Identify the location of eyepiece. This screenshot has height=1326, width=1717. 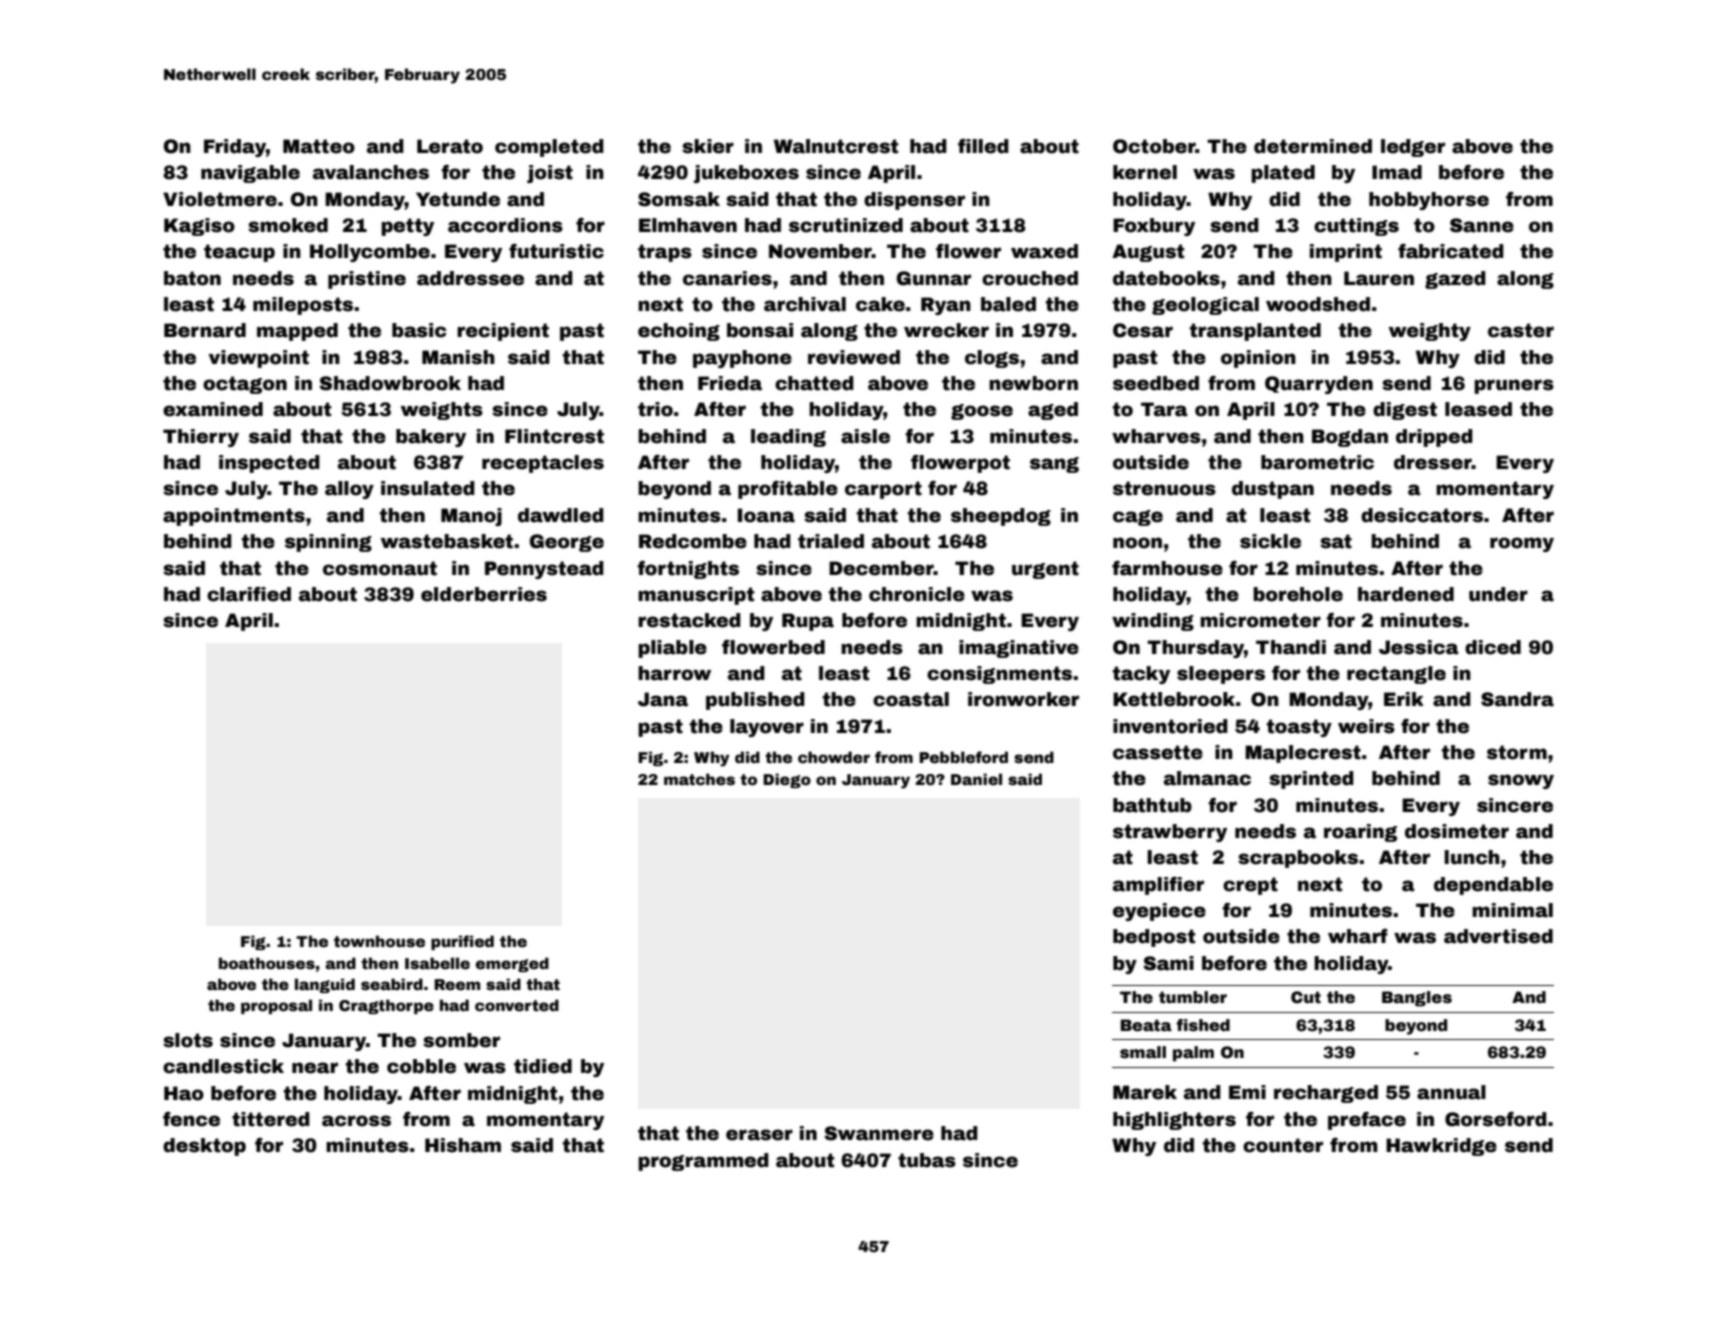
(1159, 912).
